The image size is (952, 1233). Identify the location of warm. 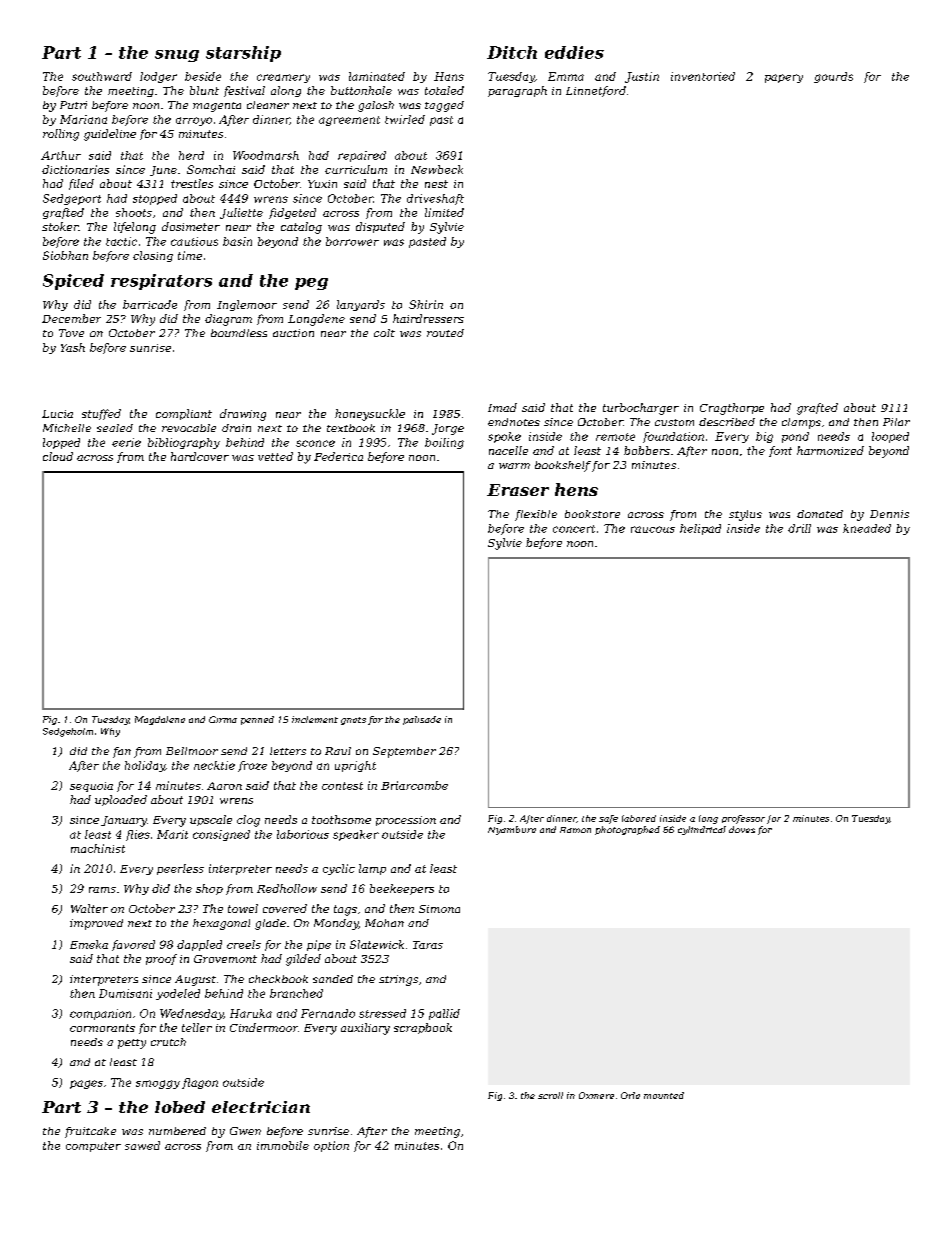
(514, 466).
